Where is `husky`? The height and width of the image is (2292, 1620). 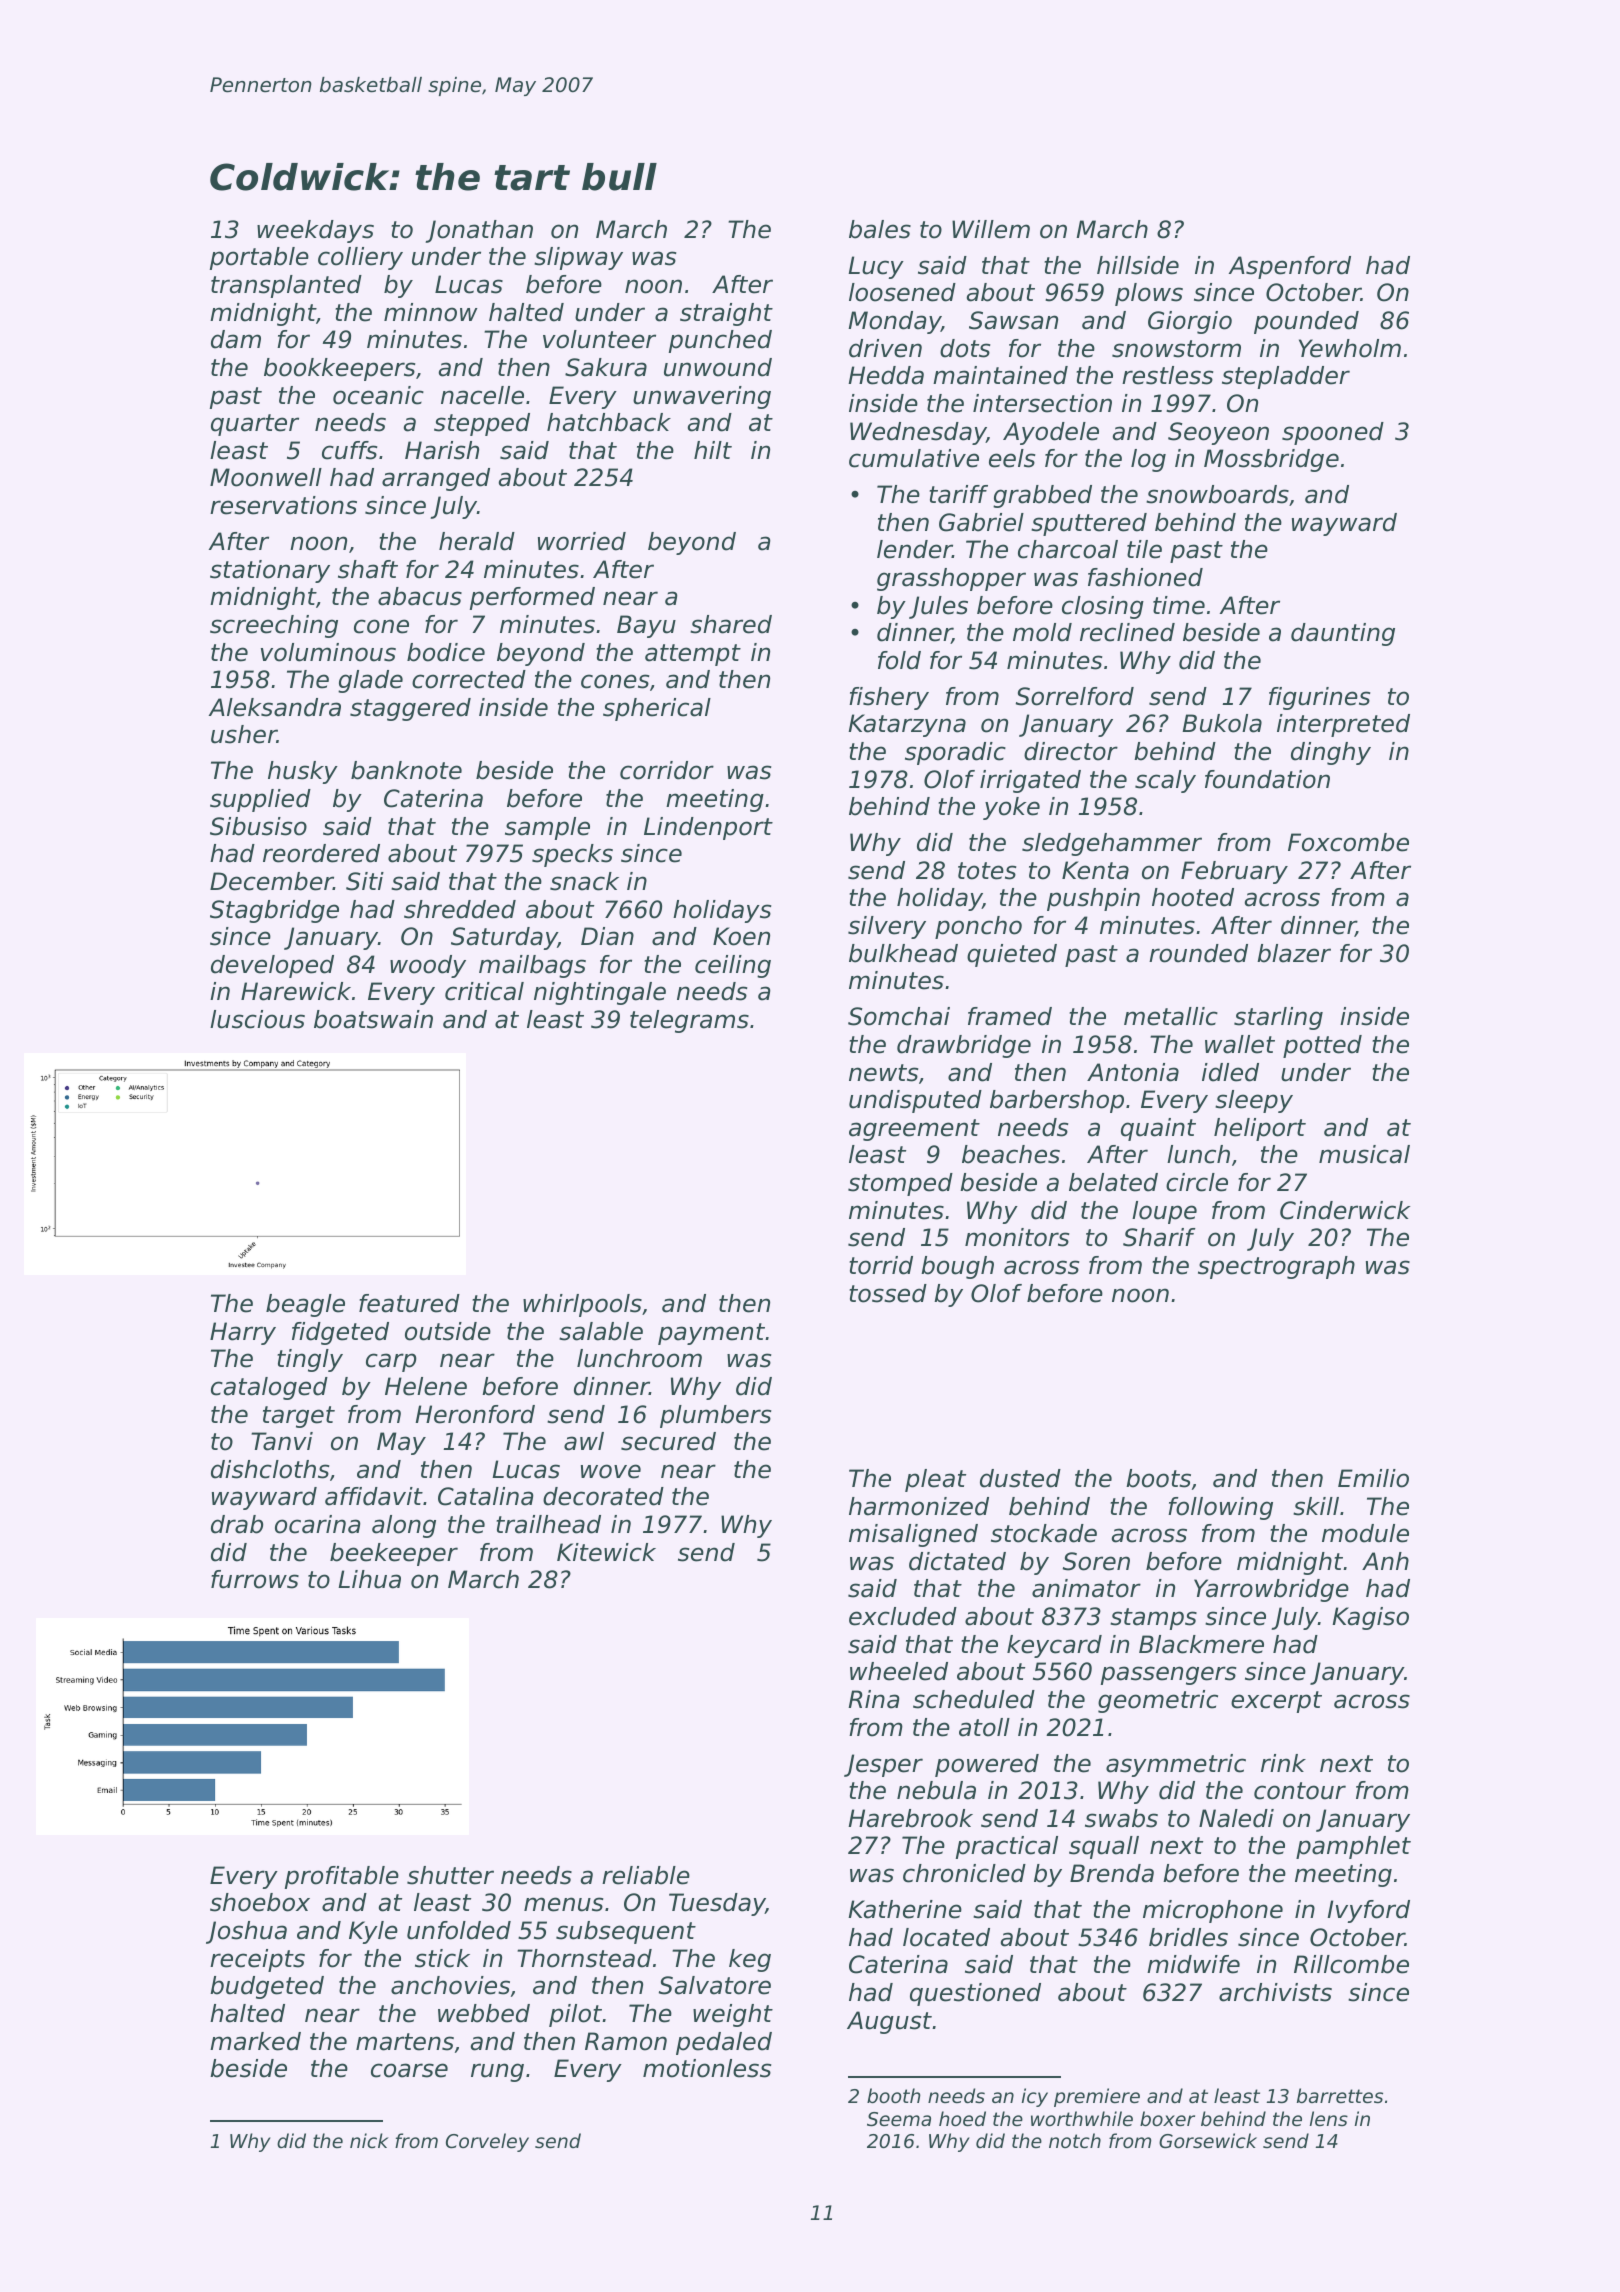 husky is located at coordinates (303, 772).
